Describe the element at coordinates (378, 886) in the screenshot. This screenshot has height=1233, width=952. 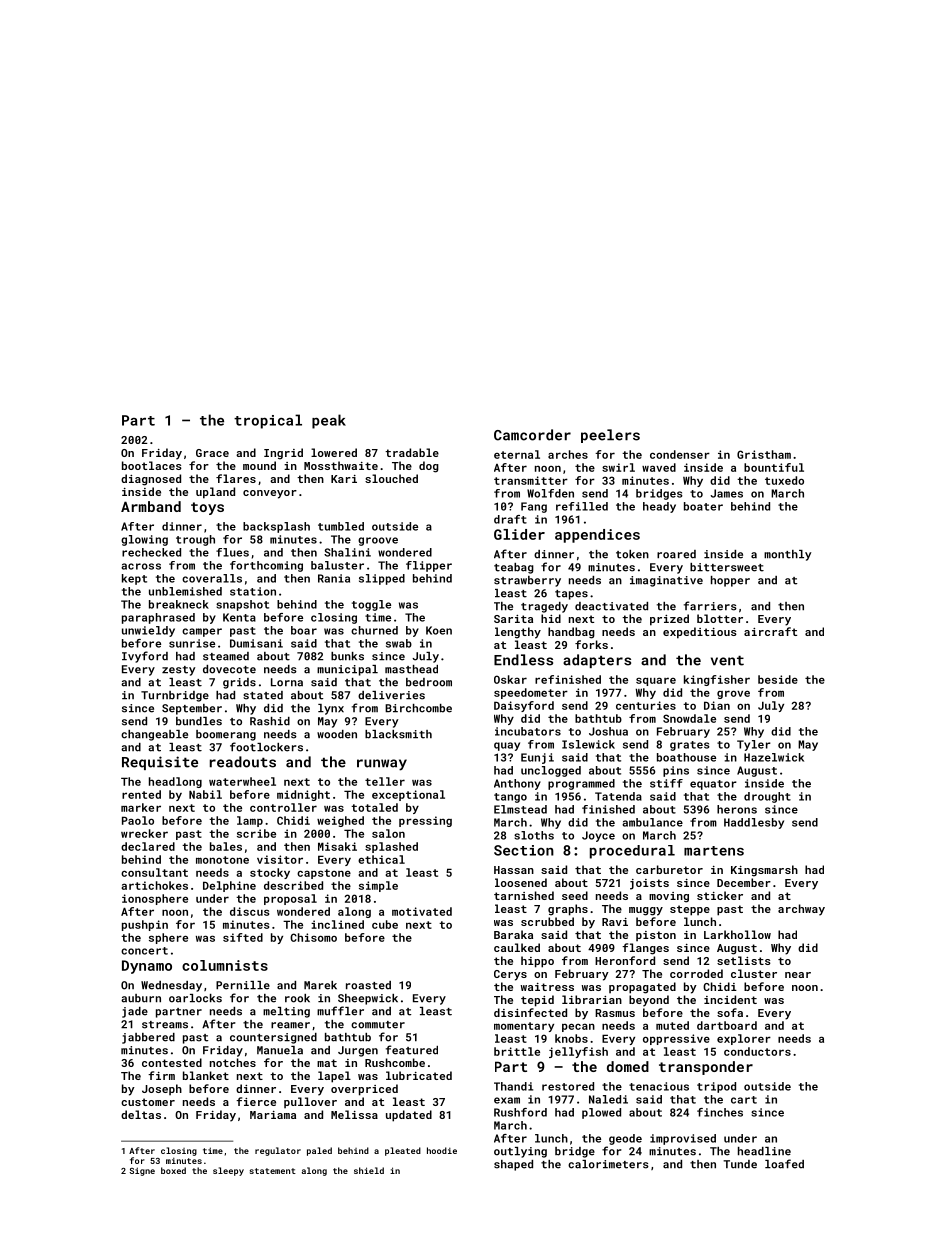
I see `simple` at that location.
